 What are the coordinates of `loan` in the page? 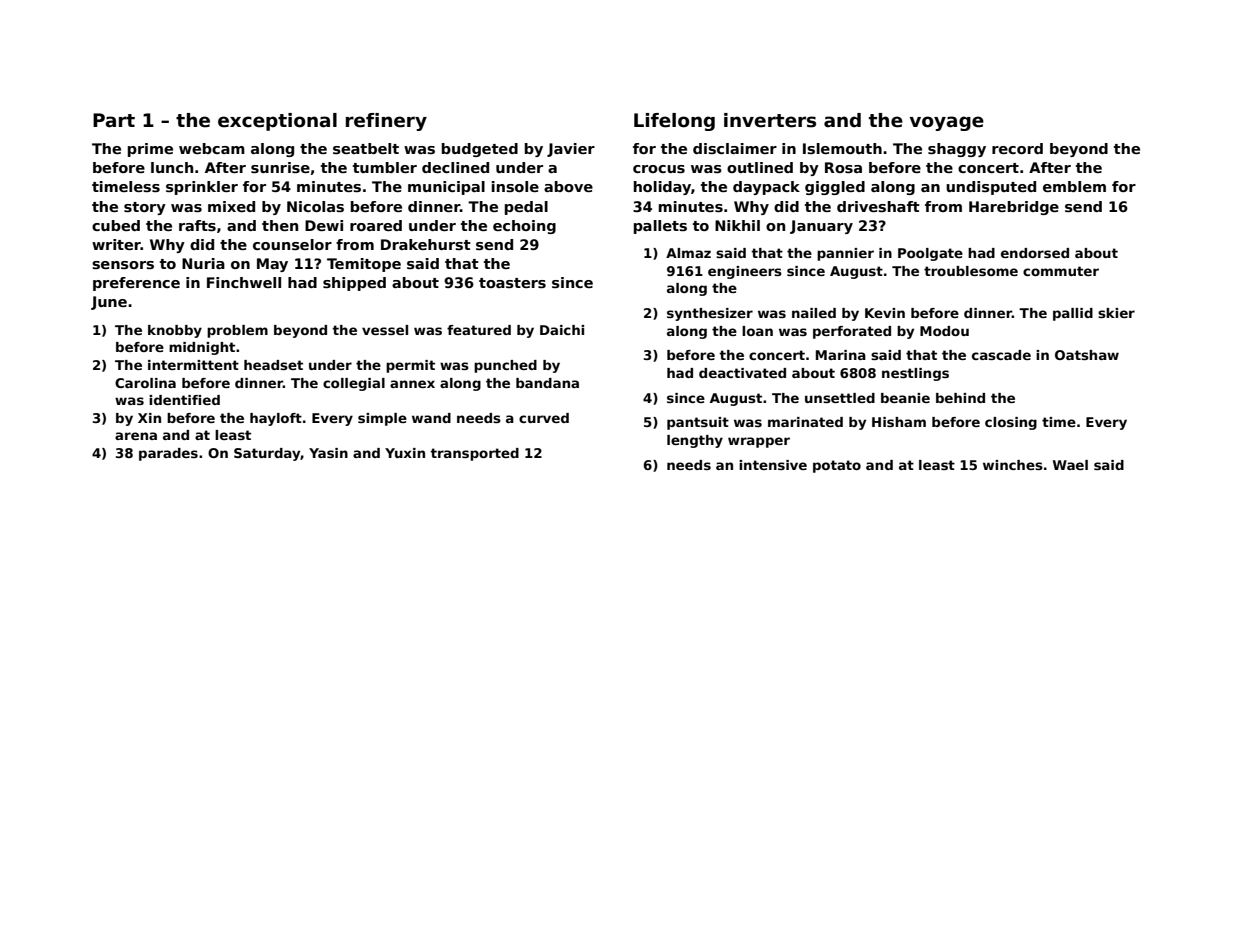 It's located at (757, 331).
